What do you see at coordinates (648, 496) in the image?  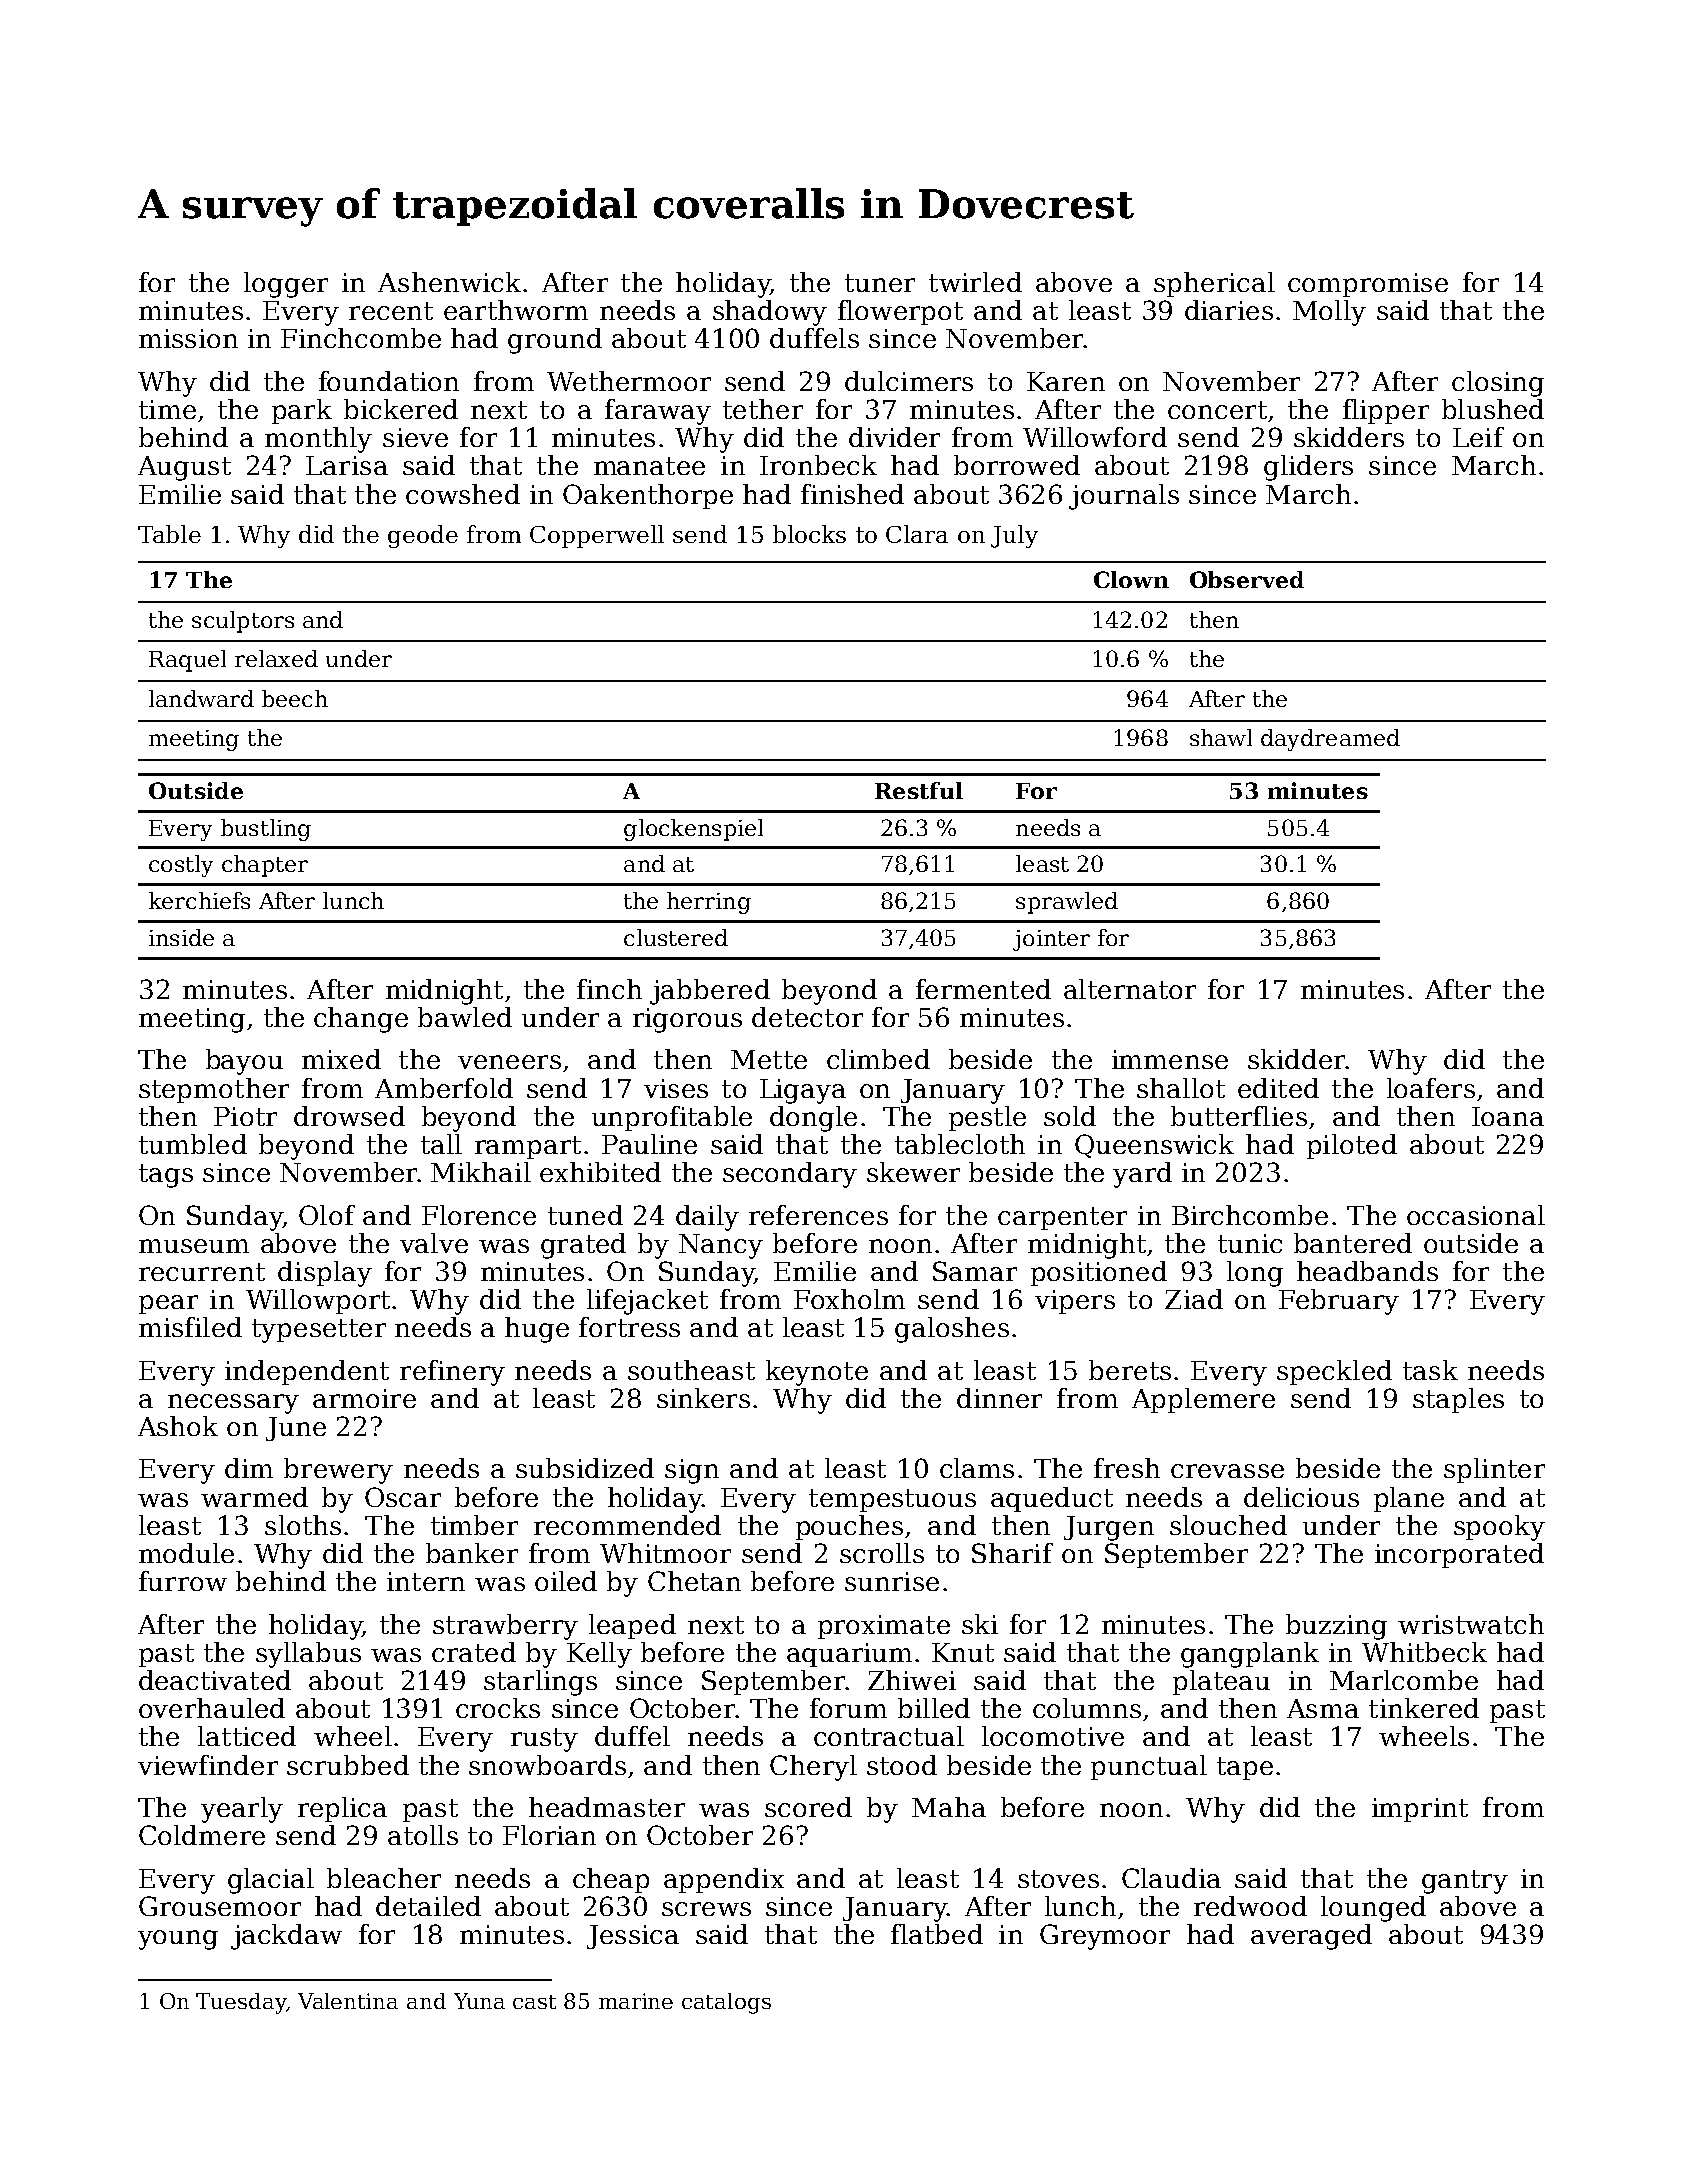 I see `Oakenthorpe` at bounding box center [648, 496].
